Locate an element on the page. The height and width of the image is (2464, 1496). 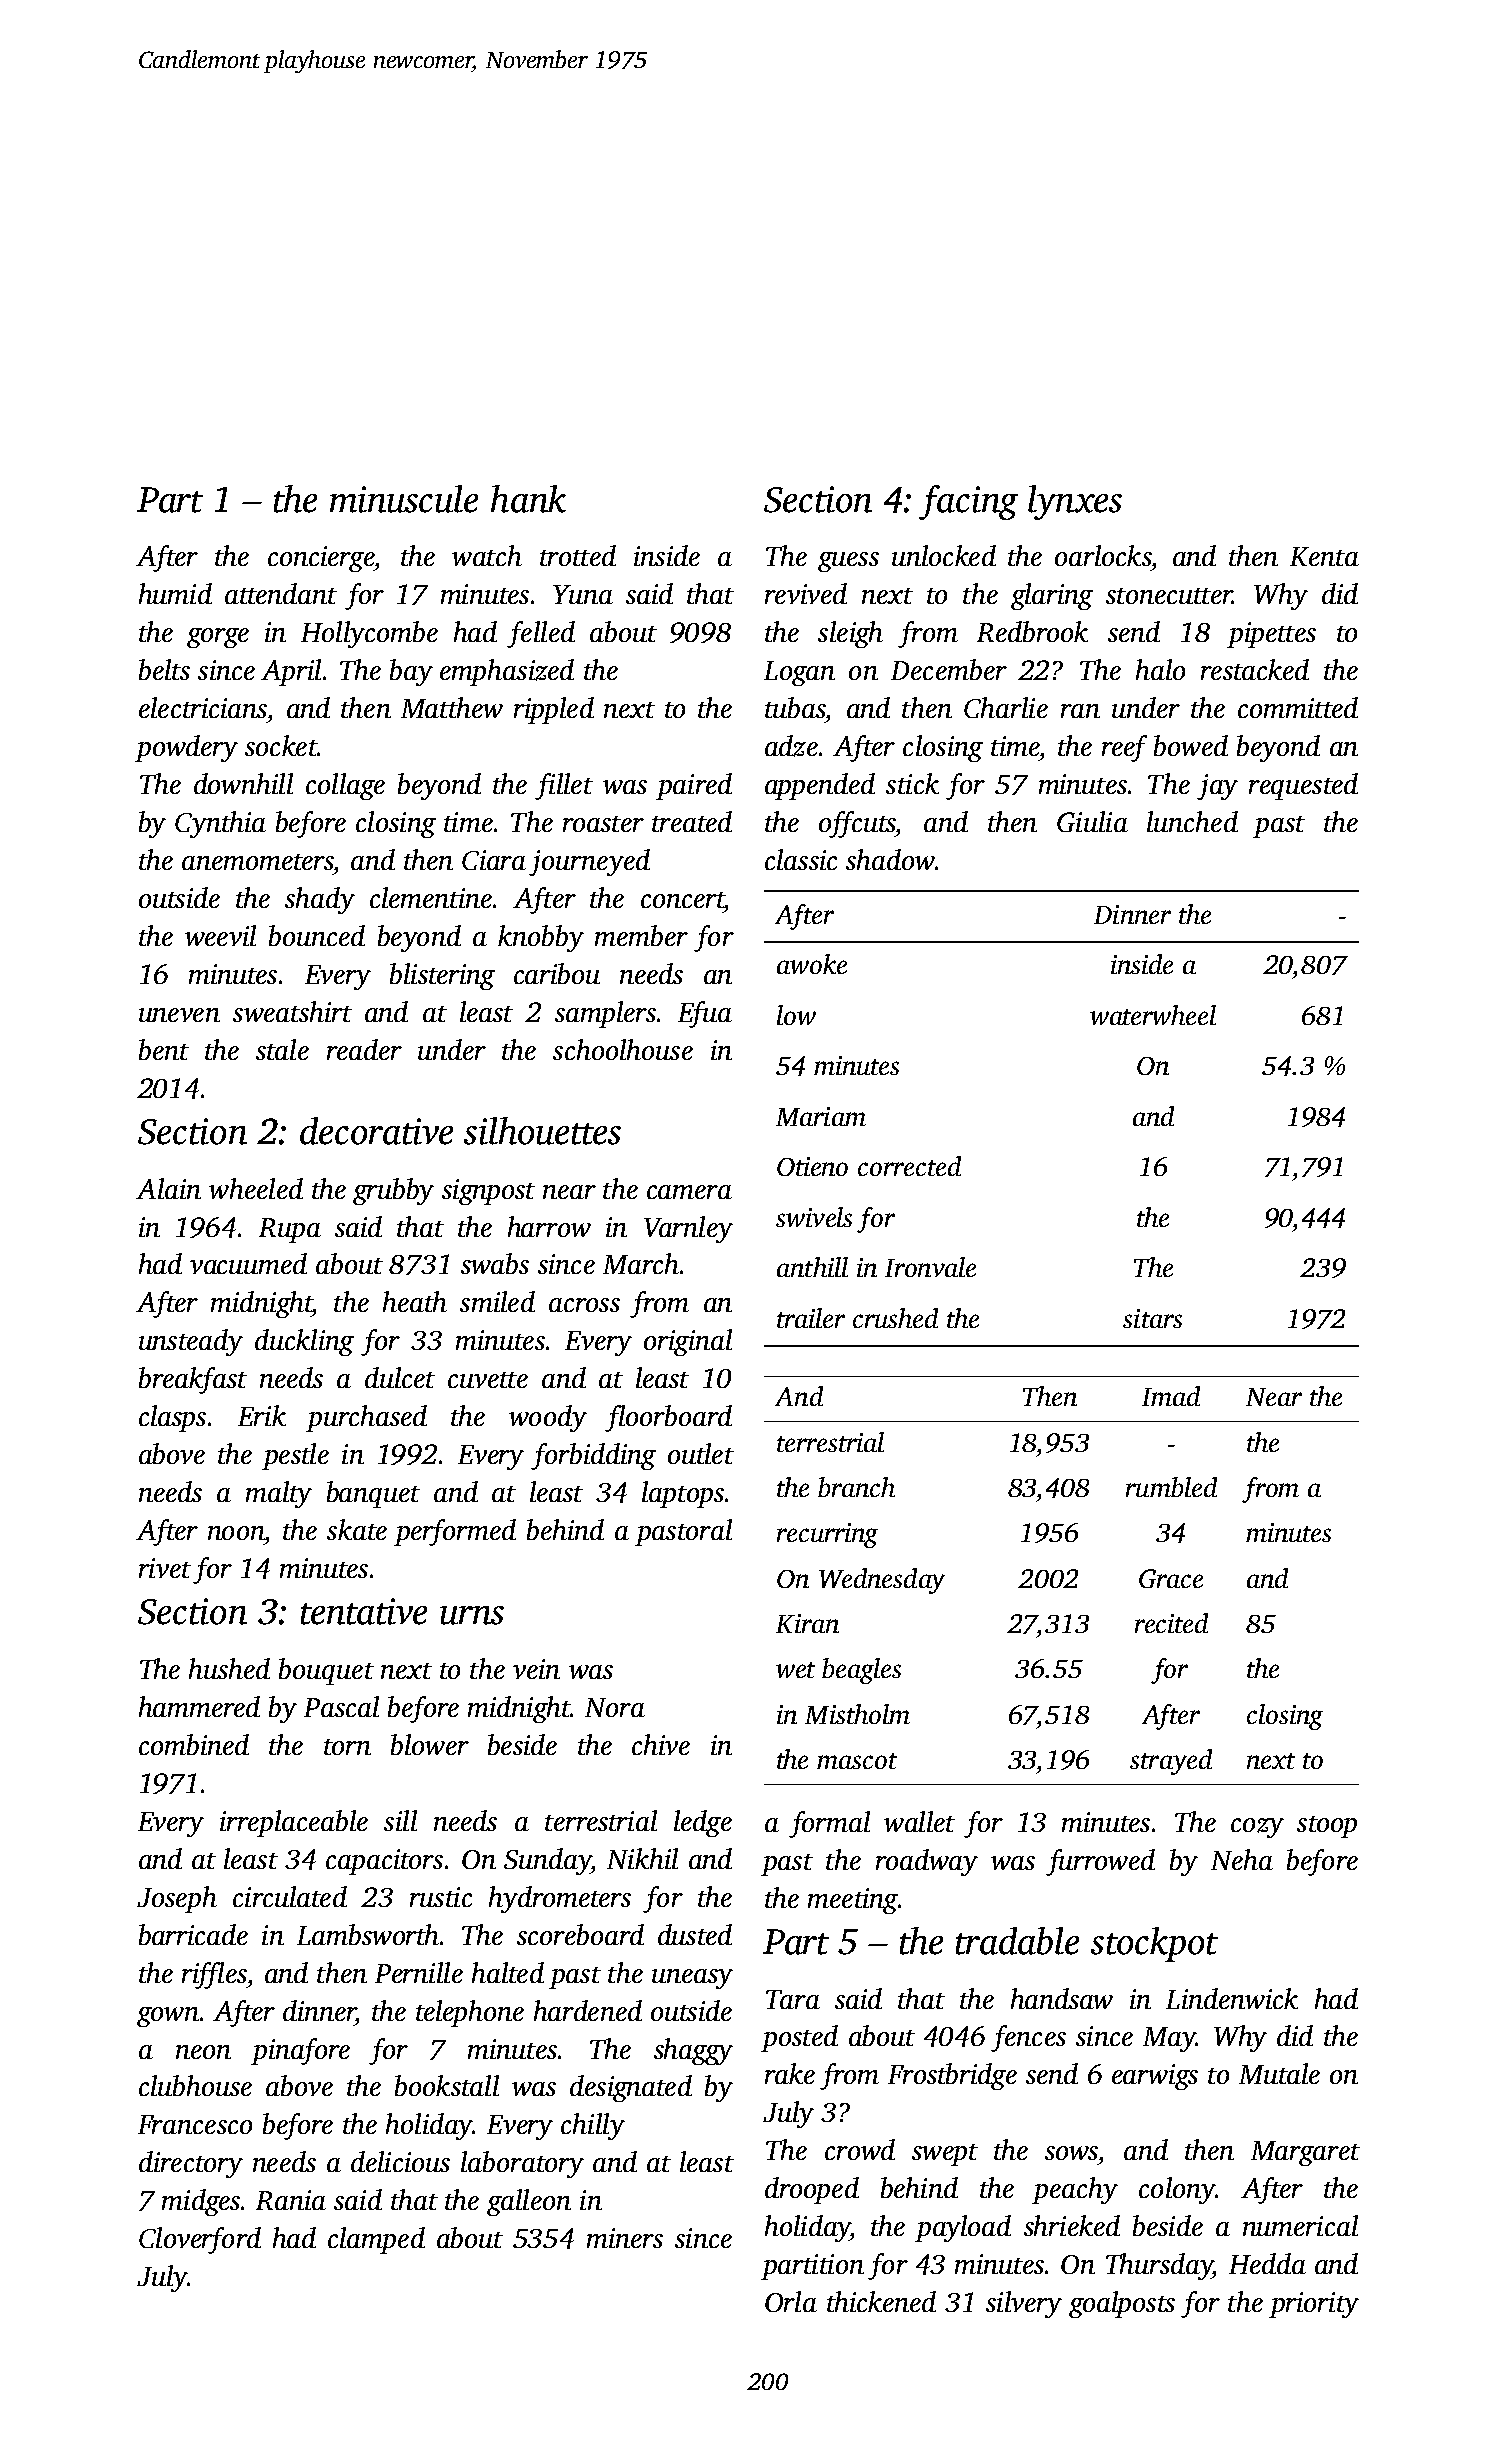
lynxes is located at coordinates (1075, 502).
